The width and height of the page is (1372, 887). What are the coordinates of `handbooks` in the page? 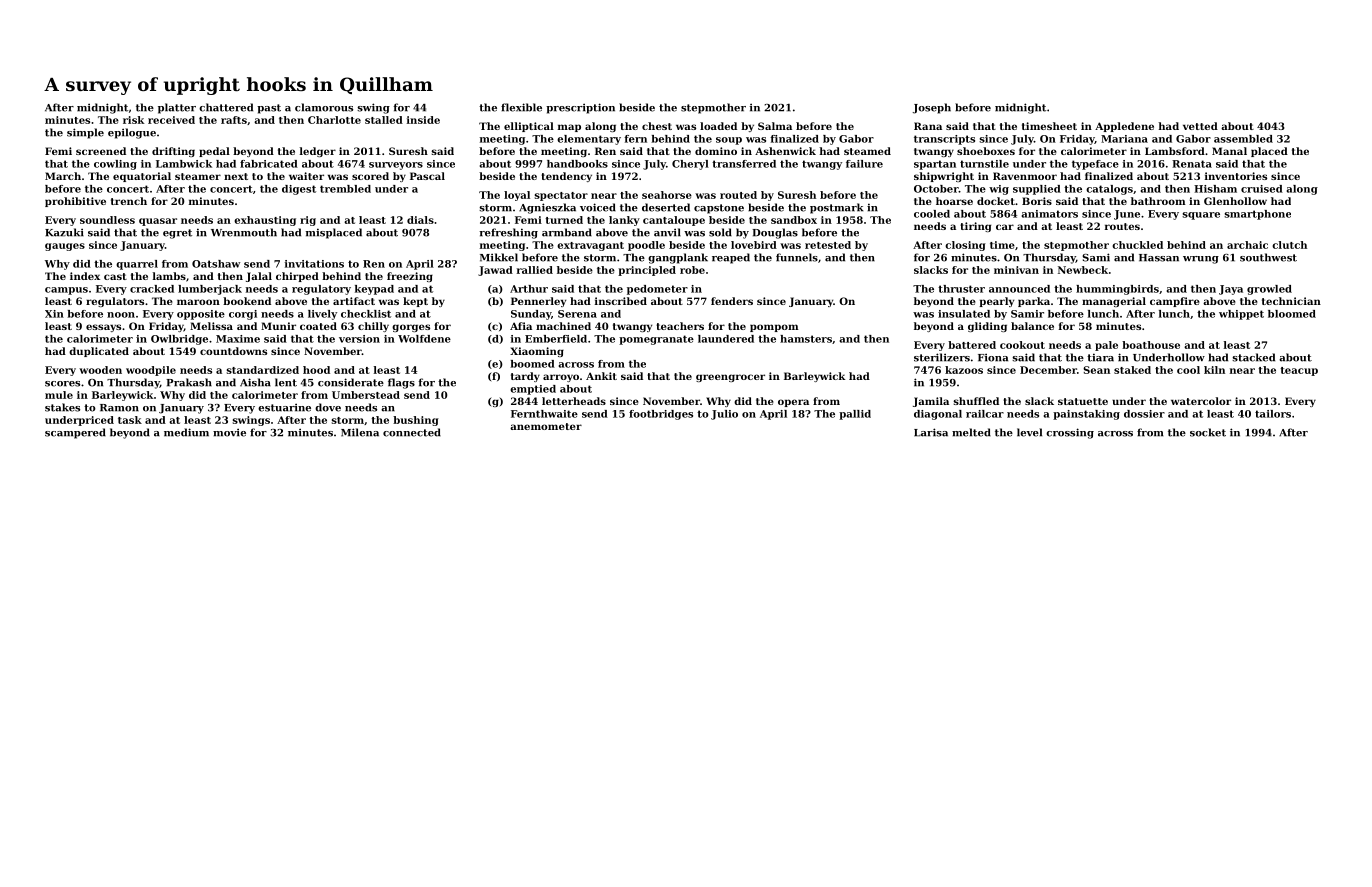 It's located at (577, 164).
